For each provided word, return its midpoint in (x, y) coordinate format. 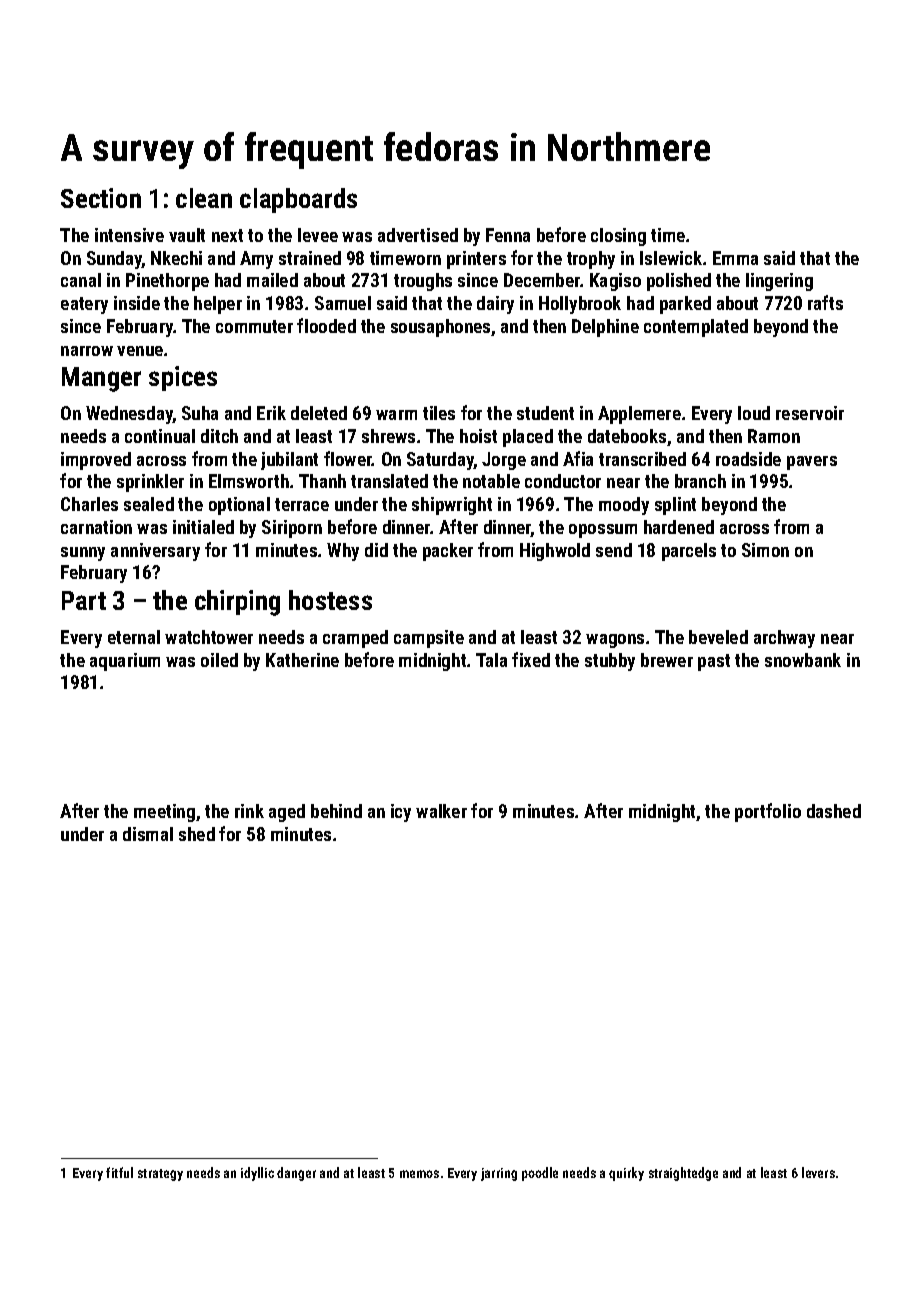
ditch (219, 436)
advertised (418, 235)
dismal (148, 834)
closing (618, 237)
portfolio (768, 812)
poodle (540, 1174)
